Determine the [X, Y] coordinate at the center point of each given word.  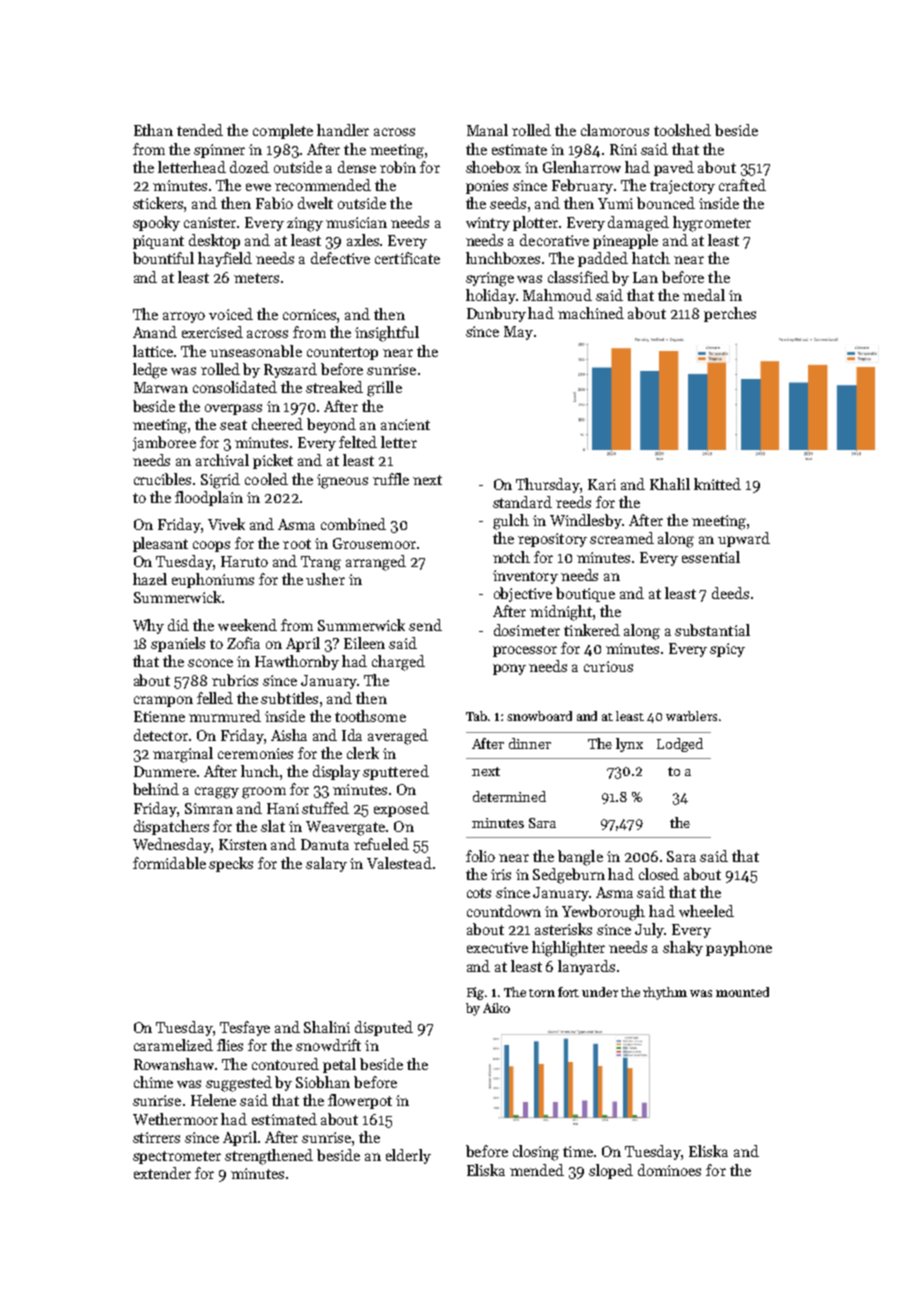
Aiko [496, 1008]
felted [358, 442]
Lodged [680, 745]
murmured [225, 716]
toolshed [682, 130]
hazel [150, 579]
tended [200, 130]
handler [343, 130]
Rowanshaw [174, 1064]
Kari [602, 484]
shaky [683, 948]
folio [480, 856]
